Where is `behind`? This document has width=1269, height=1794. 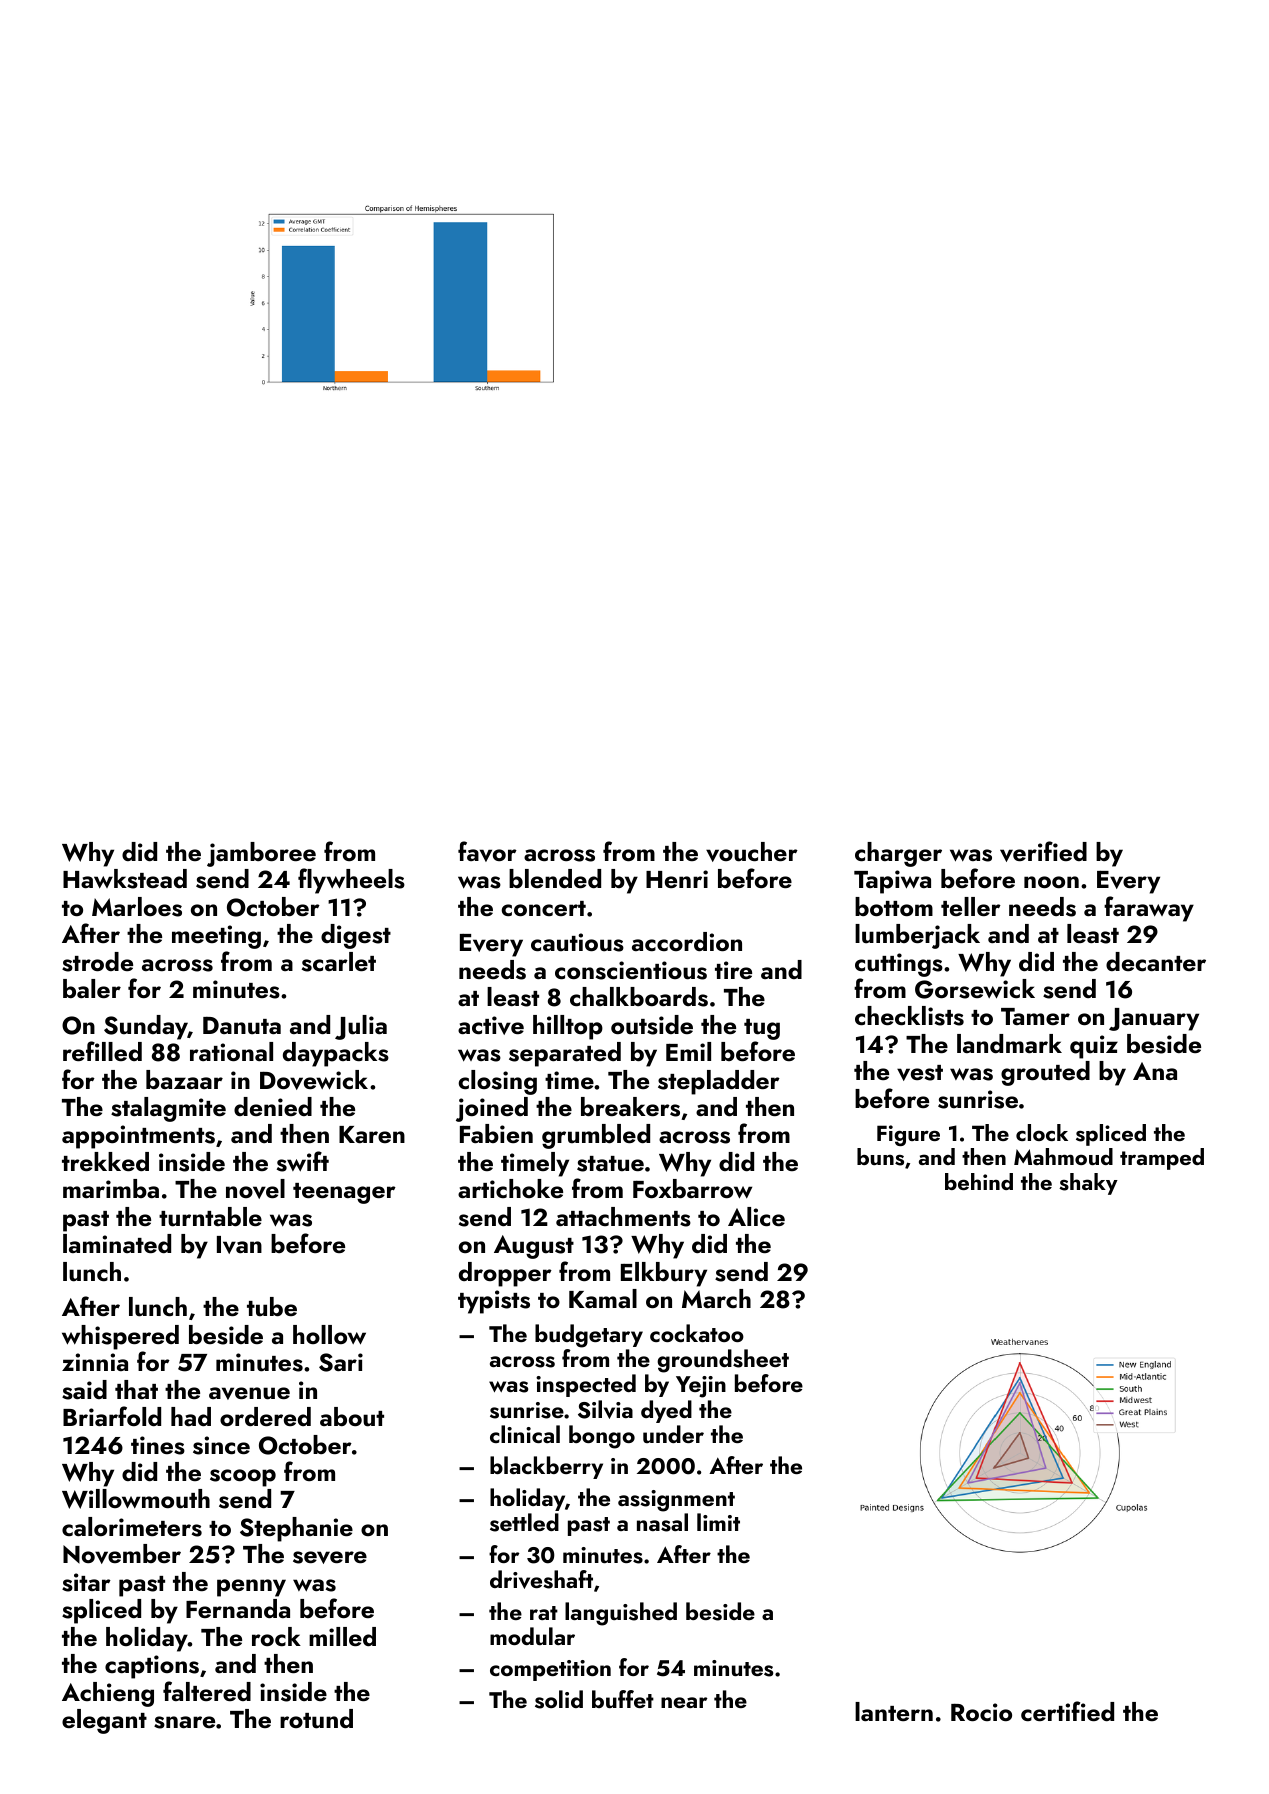
behind is located at coordinates (979, 1181).
